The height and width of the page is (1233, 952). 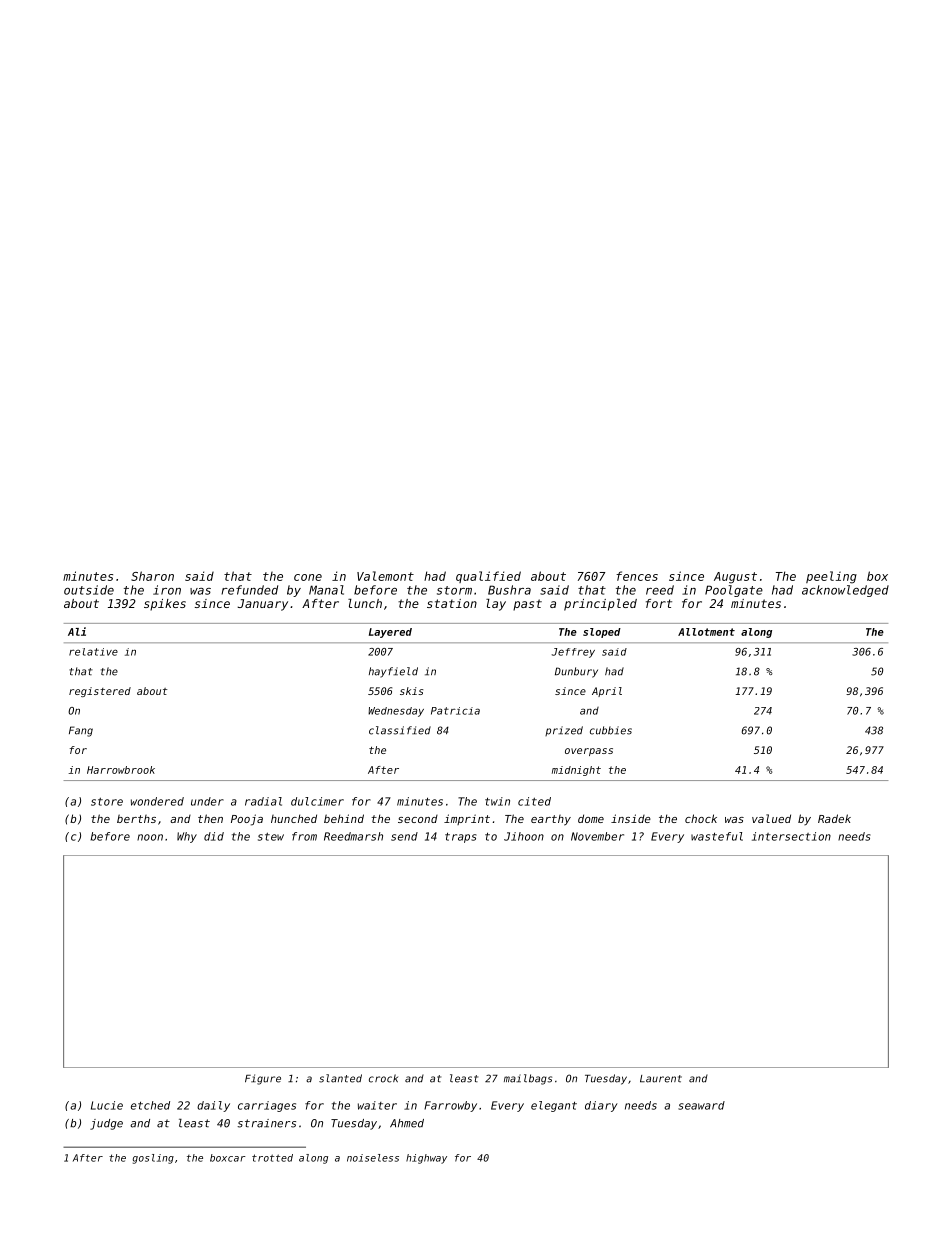 I want to click on overpass, so click(x=589, y=752).
